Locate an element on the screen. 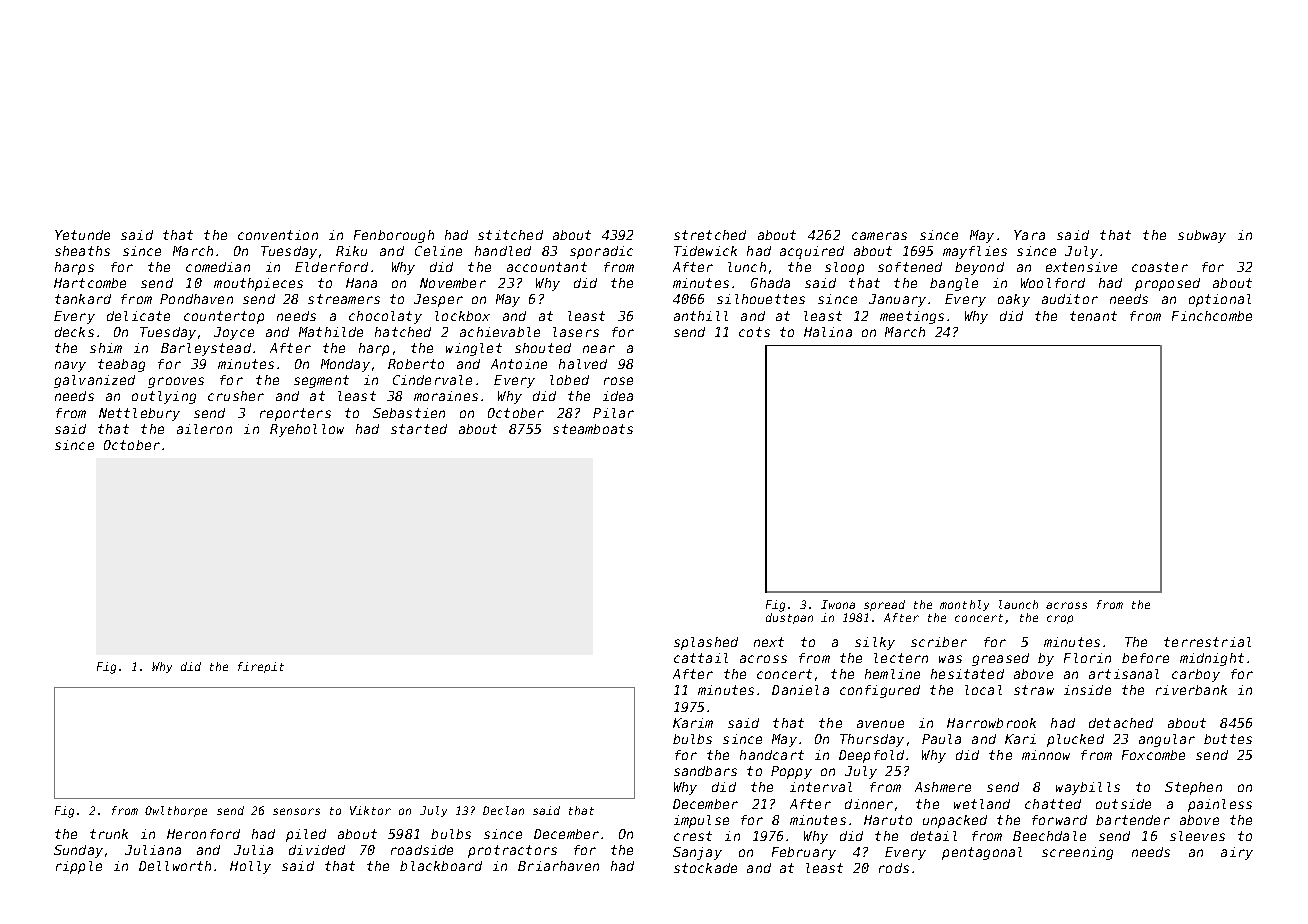 This screenshot has height=924, width=1308. convention is located at coordinates (278, 235).
